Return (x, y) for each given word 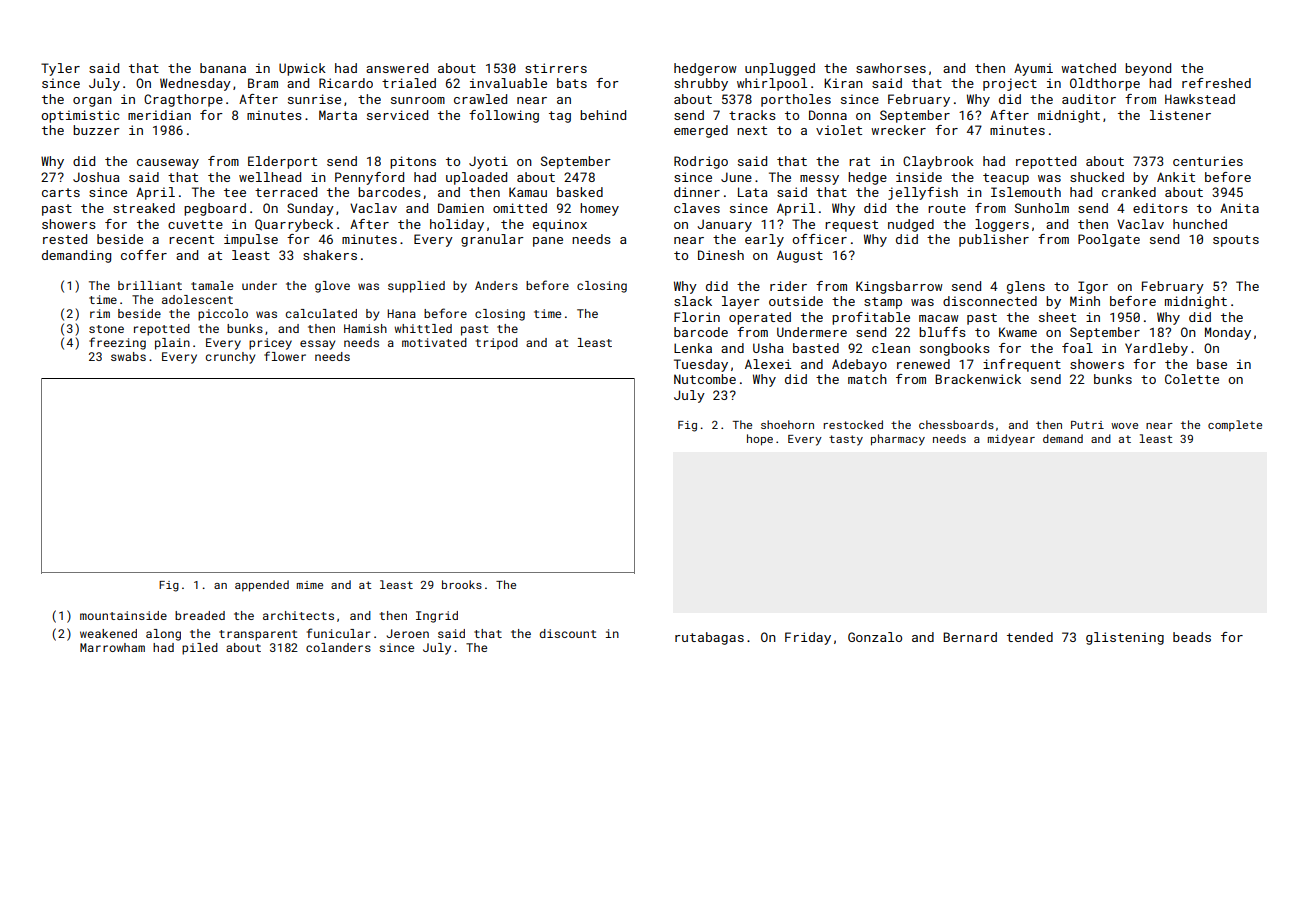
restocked (853, 424)
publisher (994, 240)
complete (1235, 425)
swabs (128, 356)
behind (603, 115)
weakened (108, 633)
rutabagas (709, 638)
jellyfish (923, 193)
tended (1030, 637)
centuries (1208, 161)
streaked (144, 208)
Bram (263, 83)
